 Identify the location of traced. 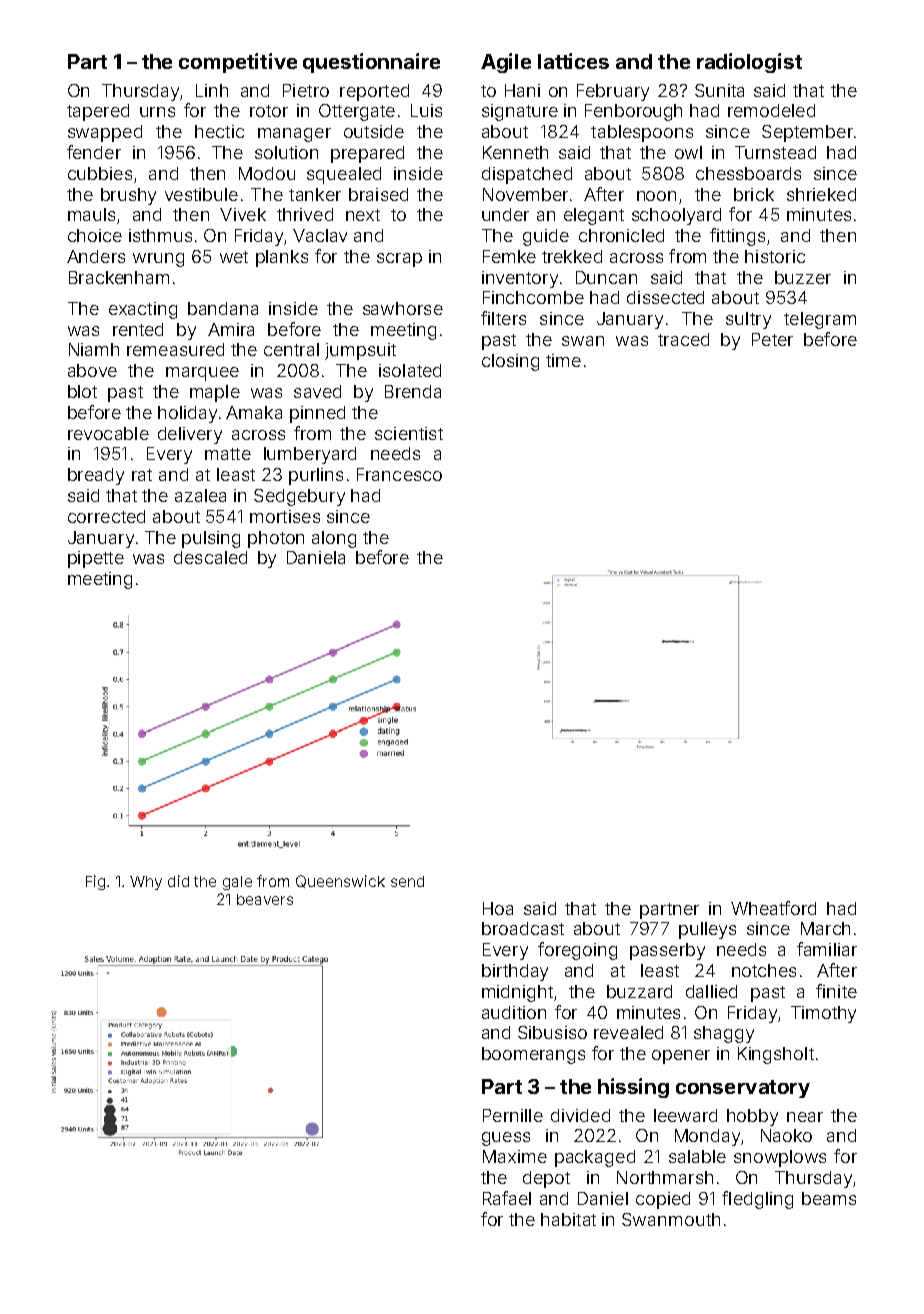
(683, 339).
